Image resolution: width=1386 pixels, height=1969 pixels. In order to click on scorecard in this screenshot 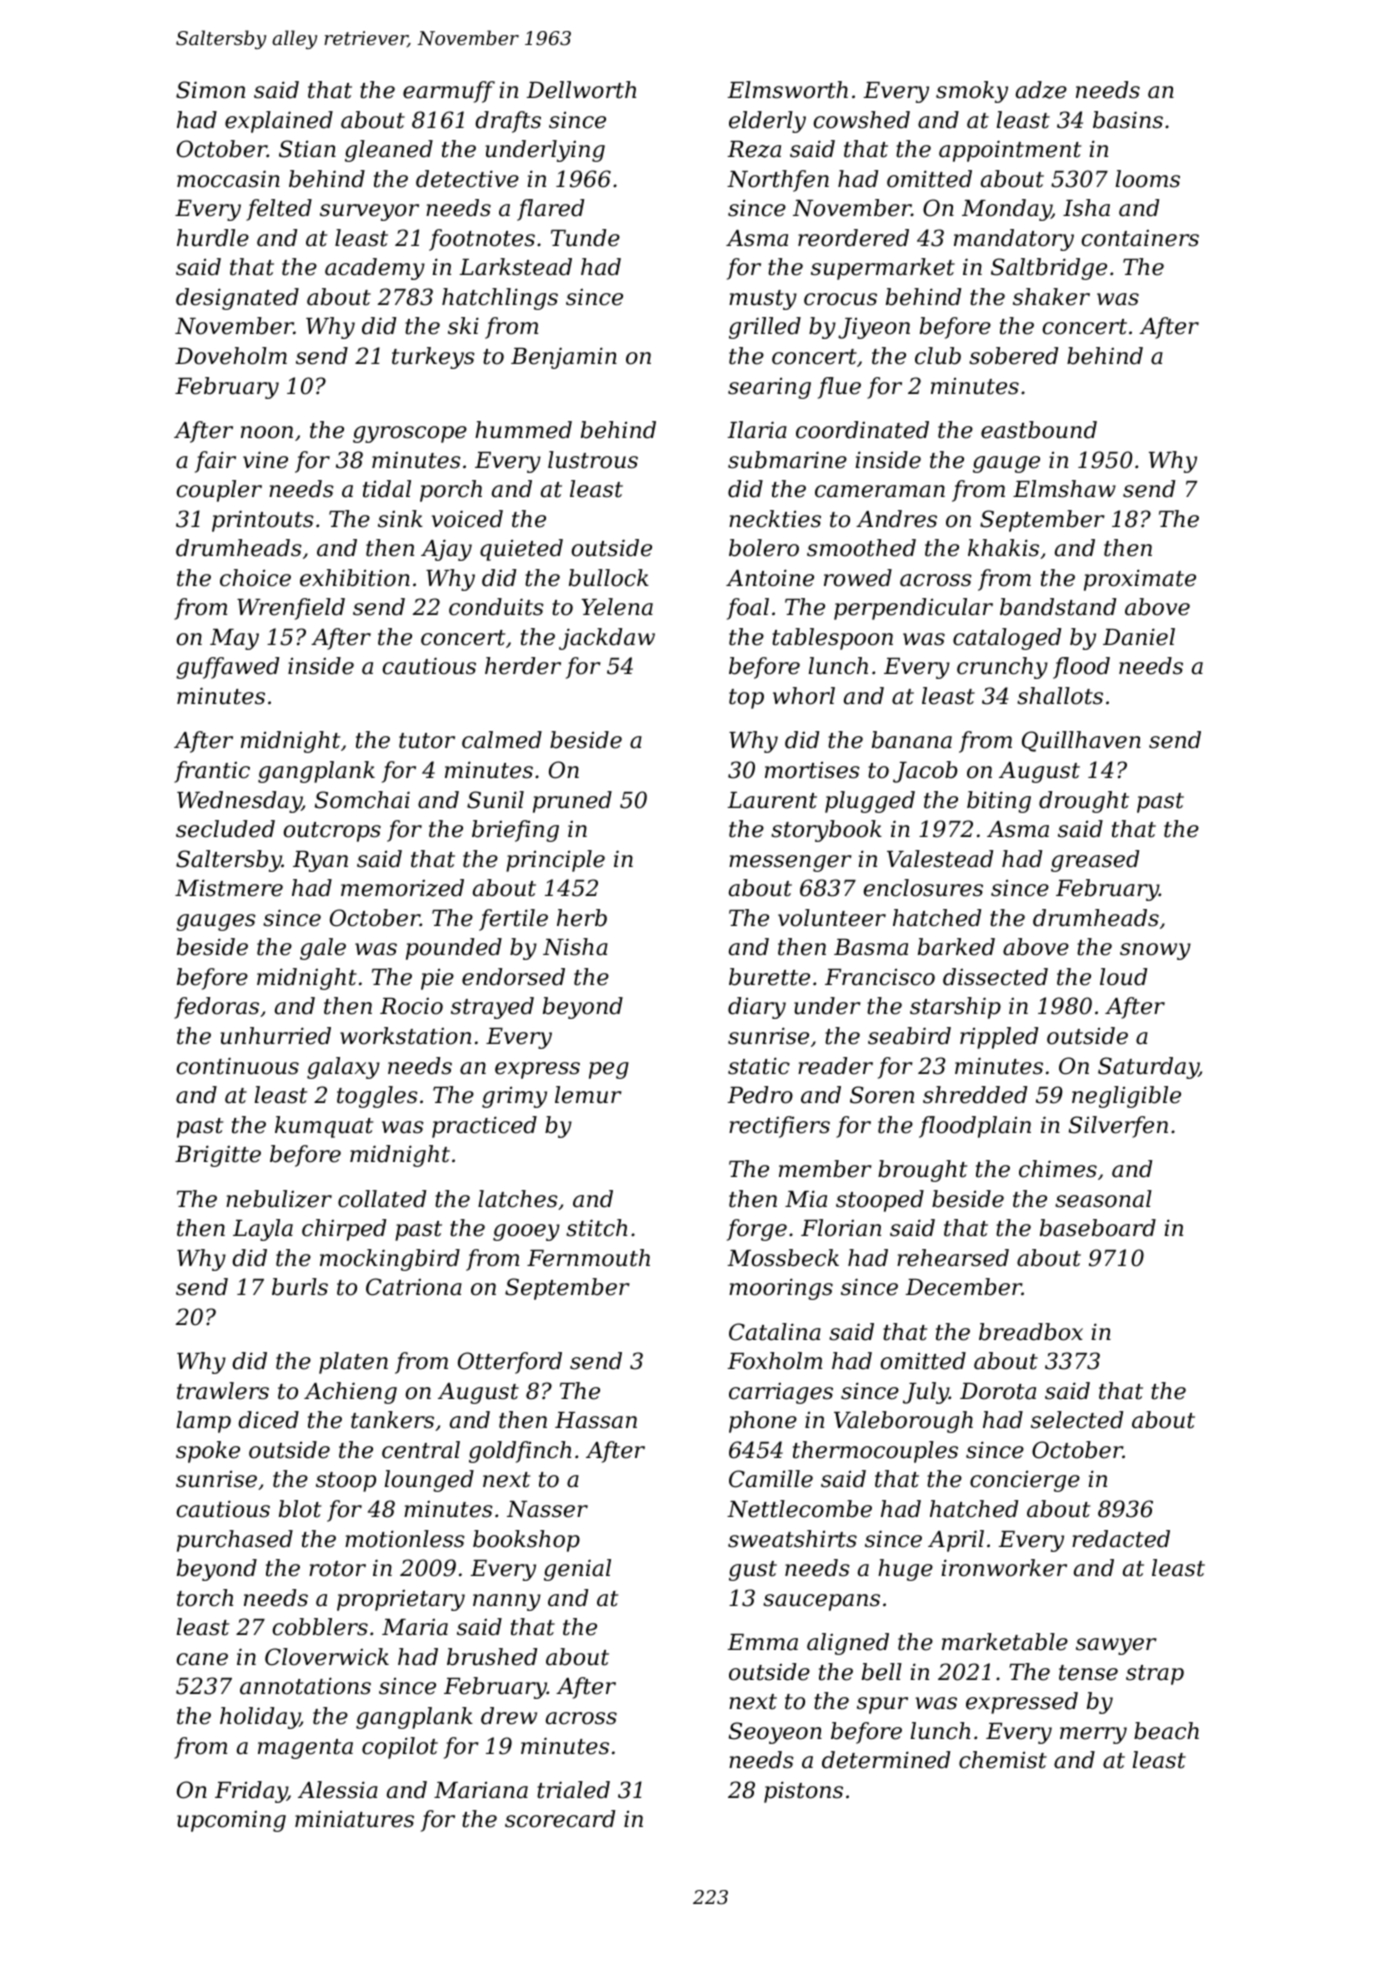, I will do `click(560, 1819)`.
